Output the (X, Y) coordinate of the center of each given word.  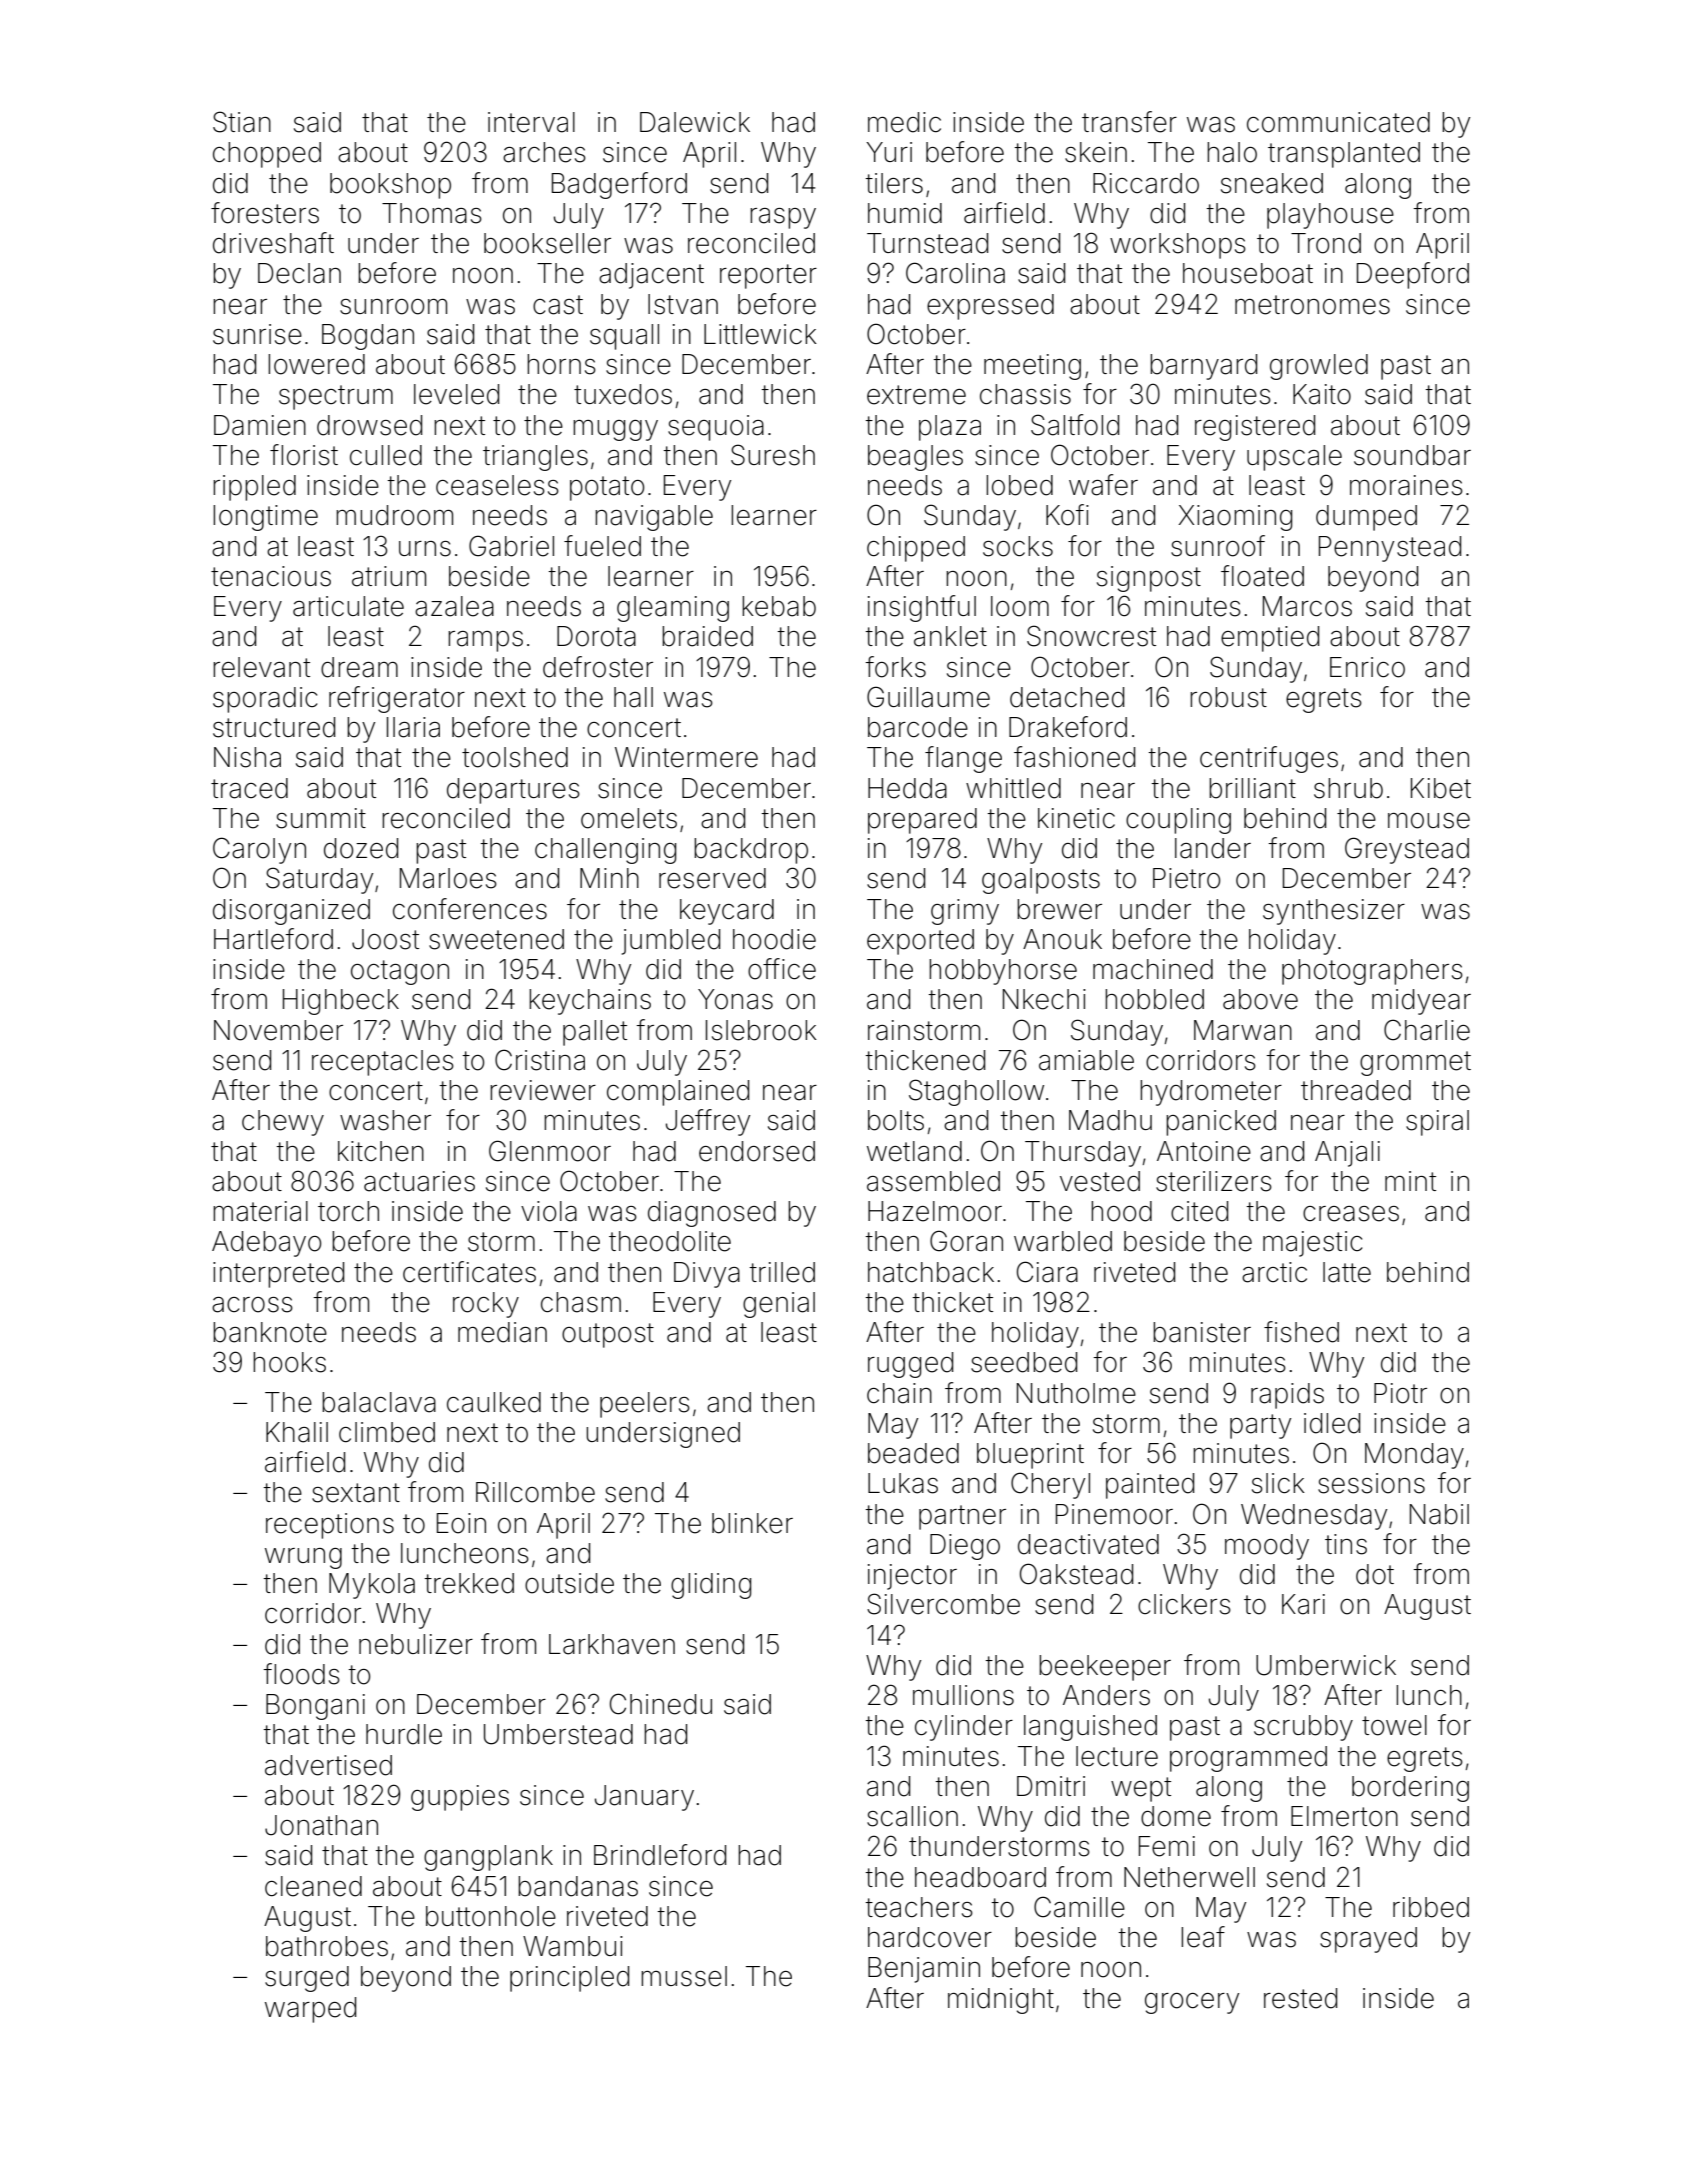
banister (1202, 1332)
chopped (267, 155)
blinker (752, 1523)
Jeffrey (708, 1122)
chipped (916, 549)
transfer (1129, 122)
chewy (283, 1123)
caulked (494, 1402)
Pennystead (1390, 549)
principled (569, 1979)
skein (1096, 152)
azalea (454, 606)
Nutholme (1076, 1393)
